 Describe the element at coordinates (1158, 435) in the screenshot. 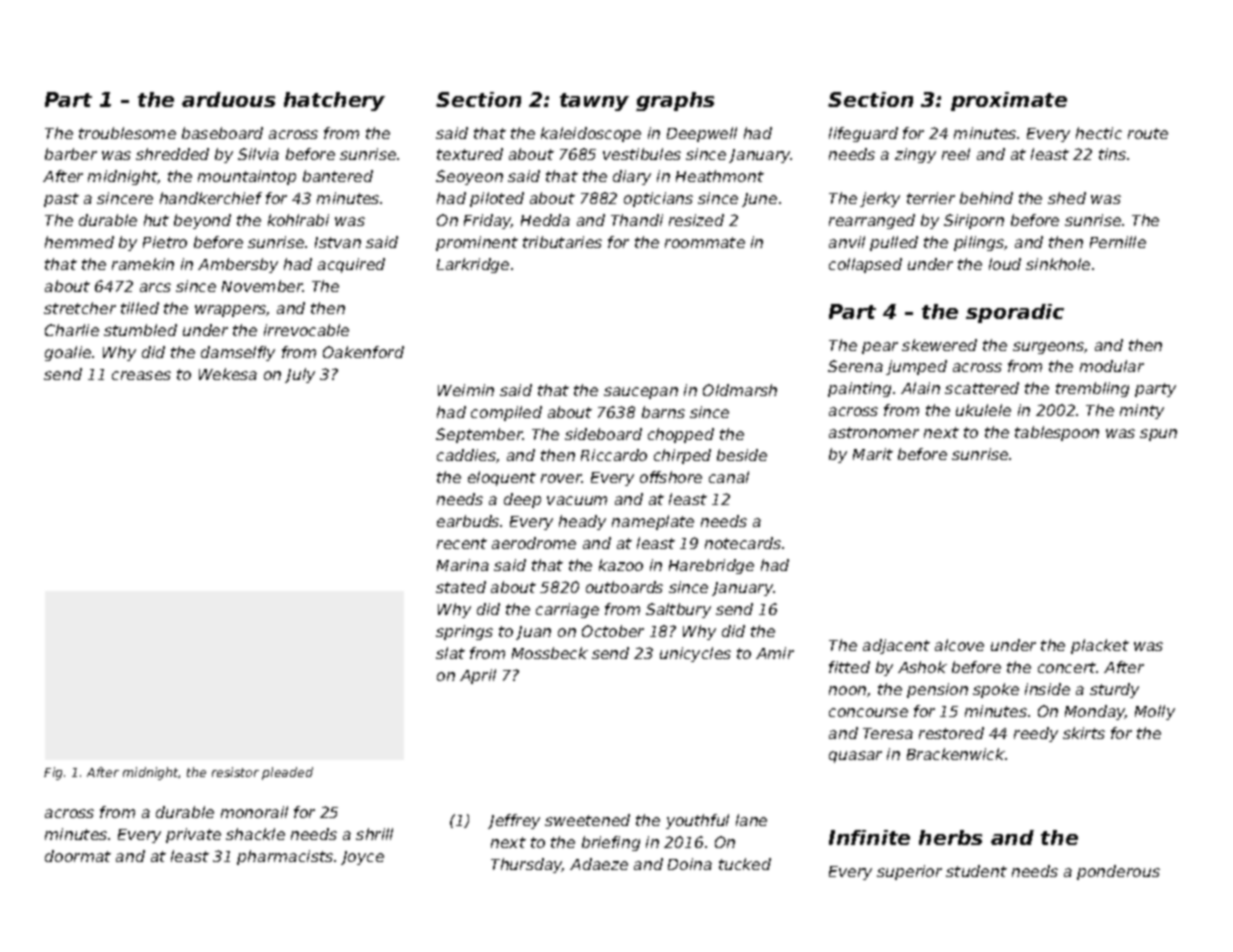

I see `spun` at that location.
